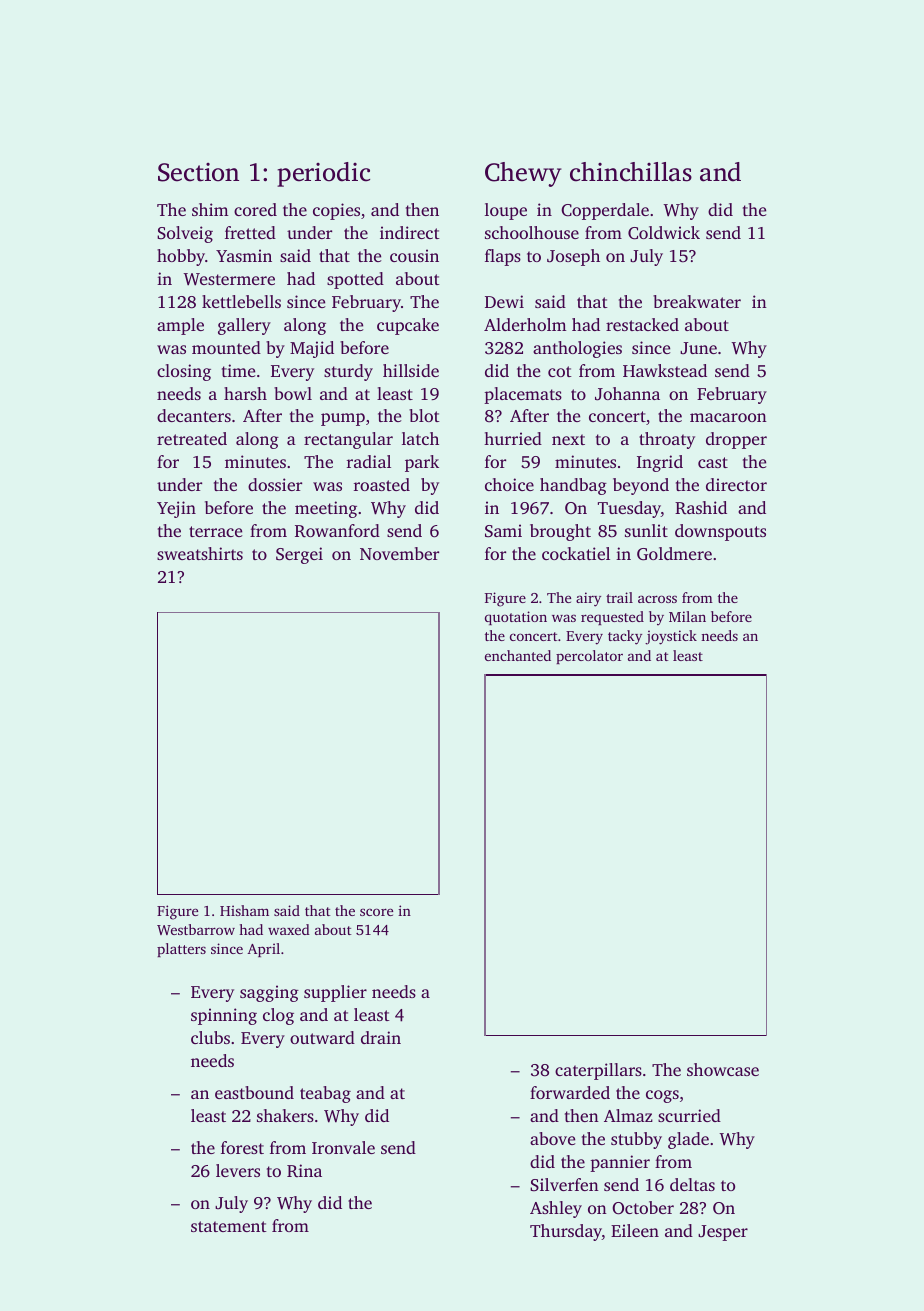  What do you see at coordinates (336, 211) in the document?
I see `copies` at bounding box center [336, 211].
